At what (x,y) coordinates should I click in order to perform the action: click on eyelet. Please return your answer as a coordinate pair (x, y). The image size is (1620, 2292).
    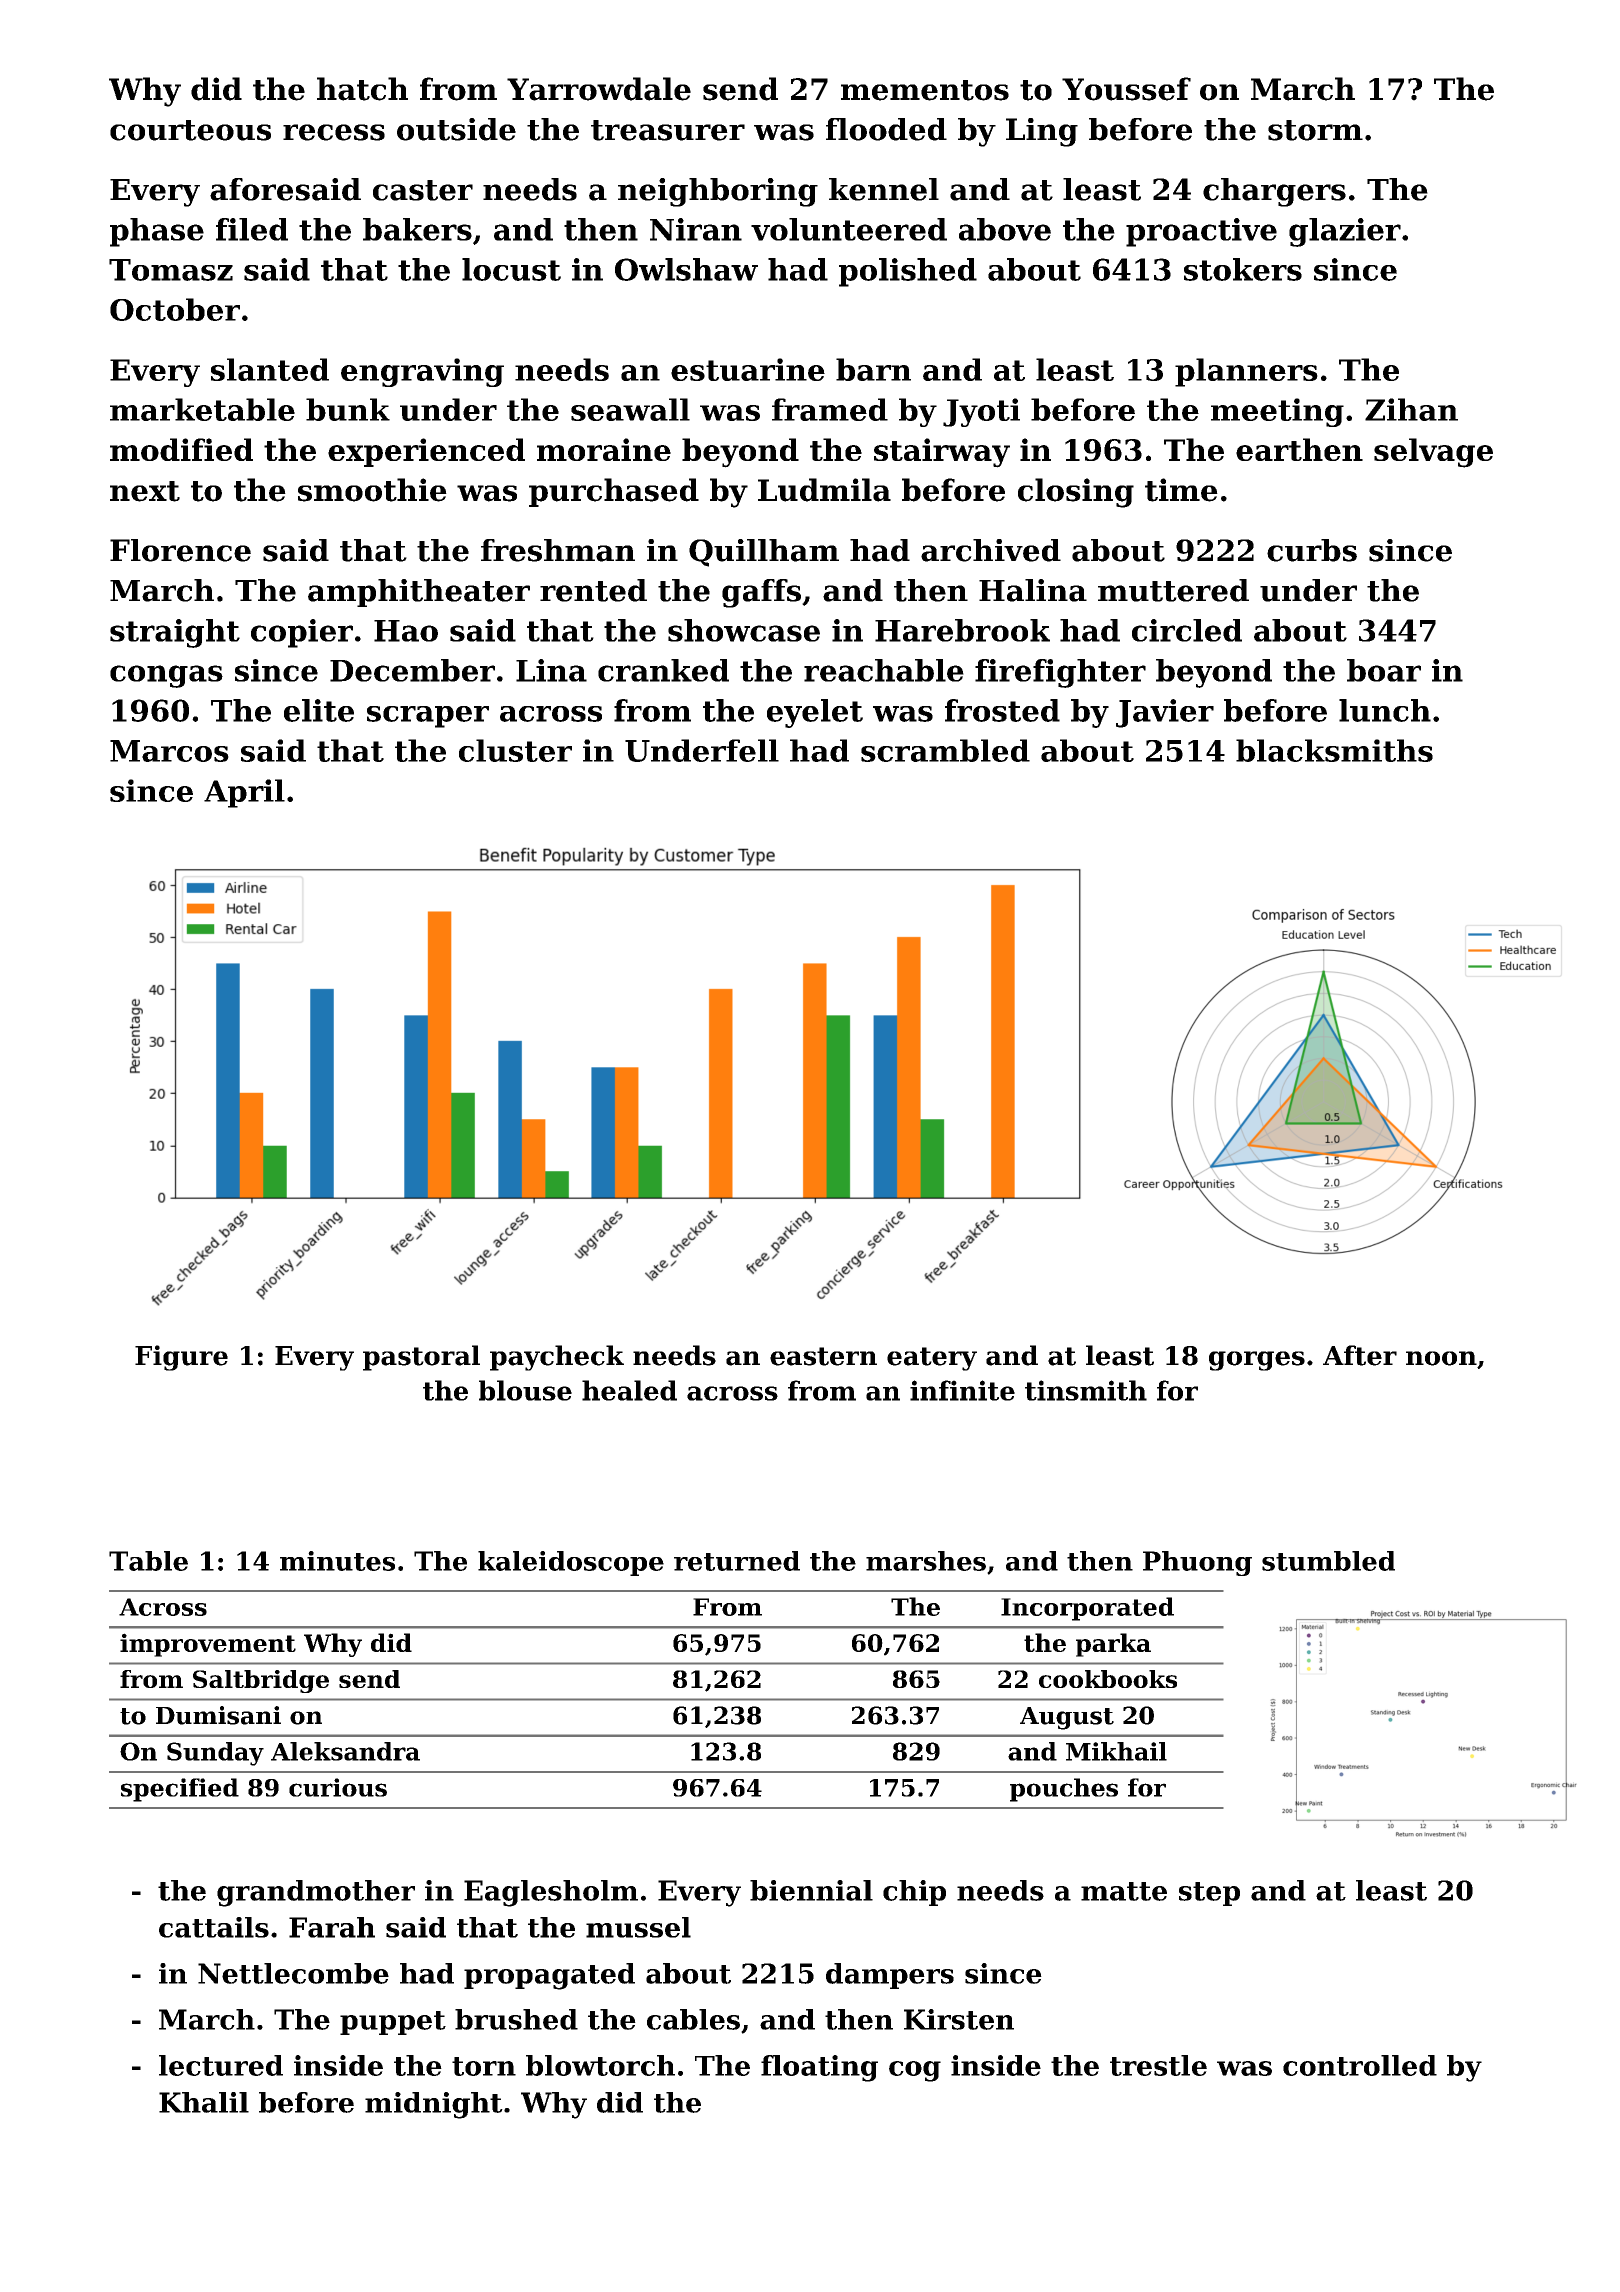
    Looking at the image, I should click on (815, 713).
